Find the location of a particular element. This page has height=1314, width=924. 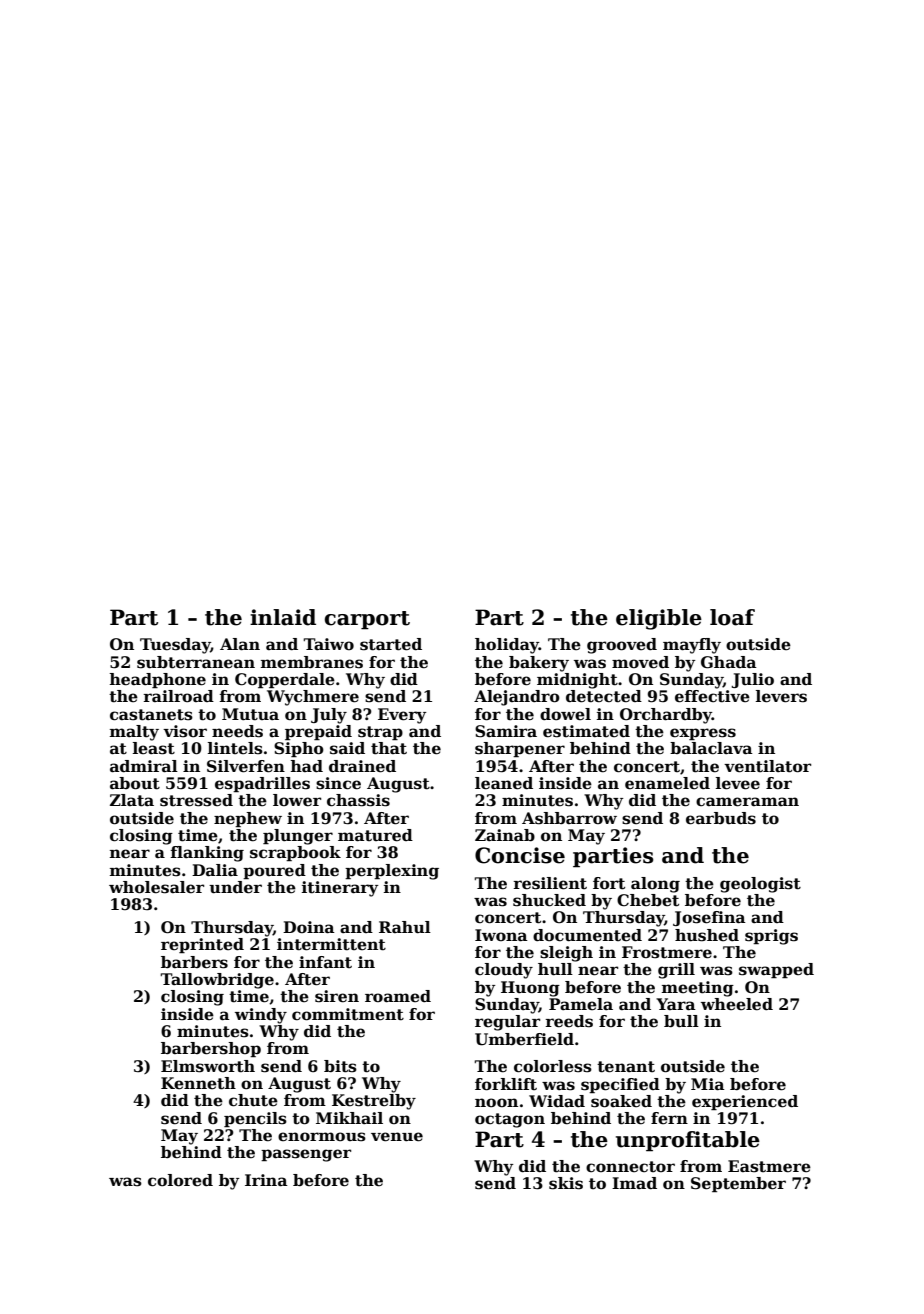

Kenneth is located at coordinates (198, 1083).
